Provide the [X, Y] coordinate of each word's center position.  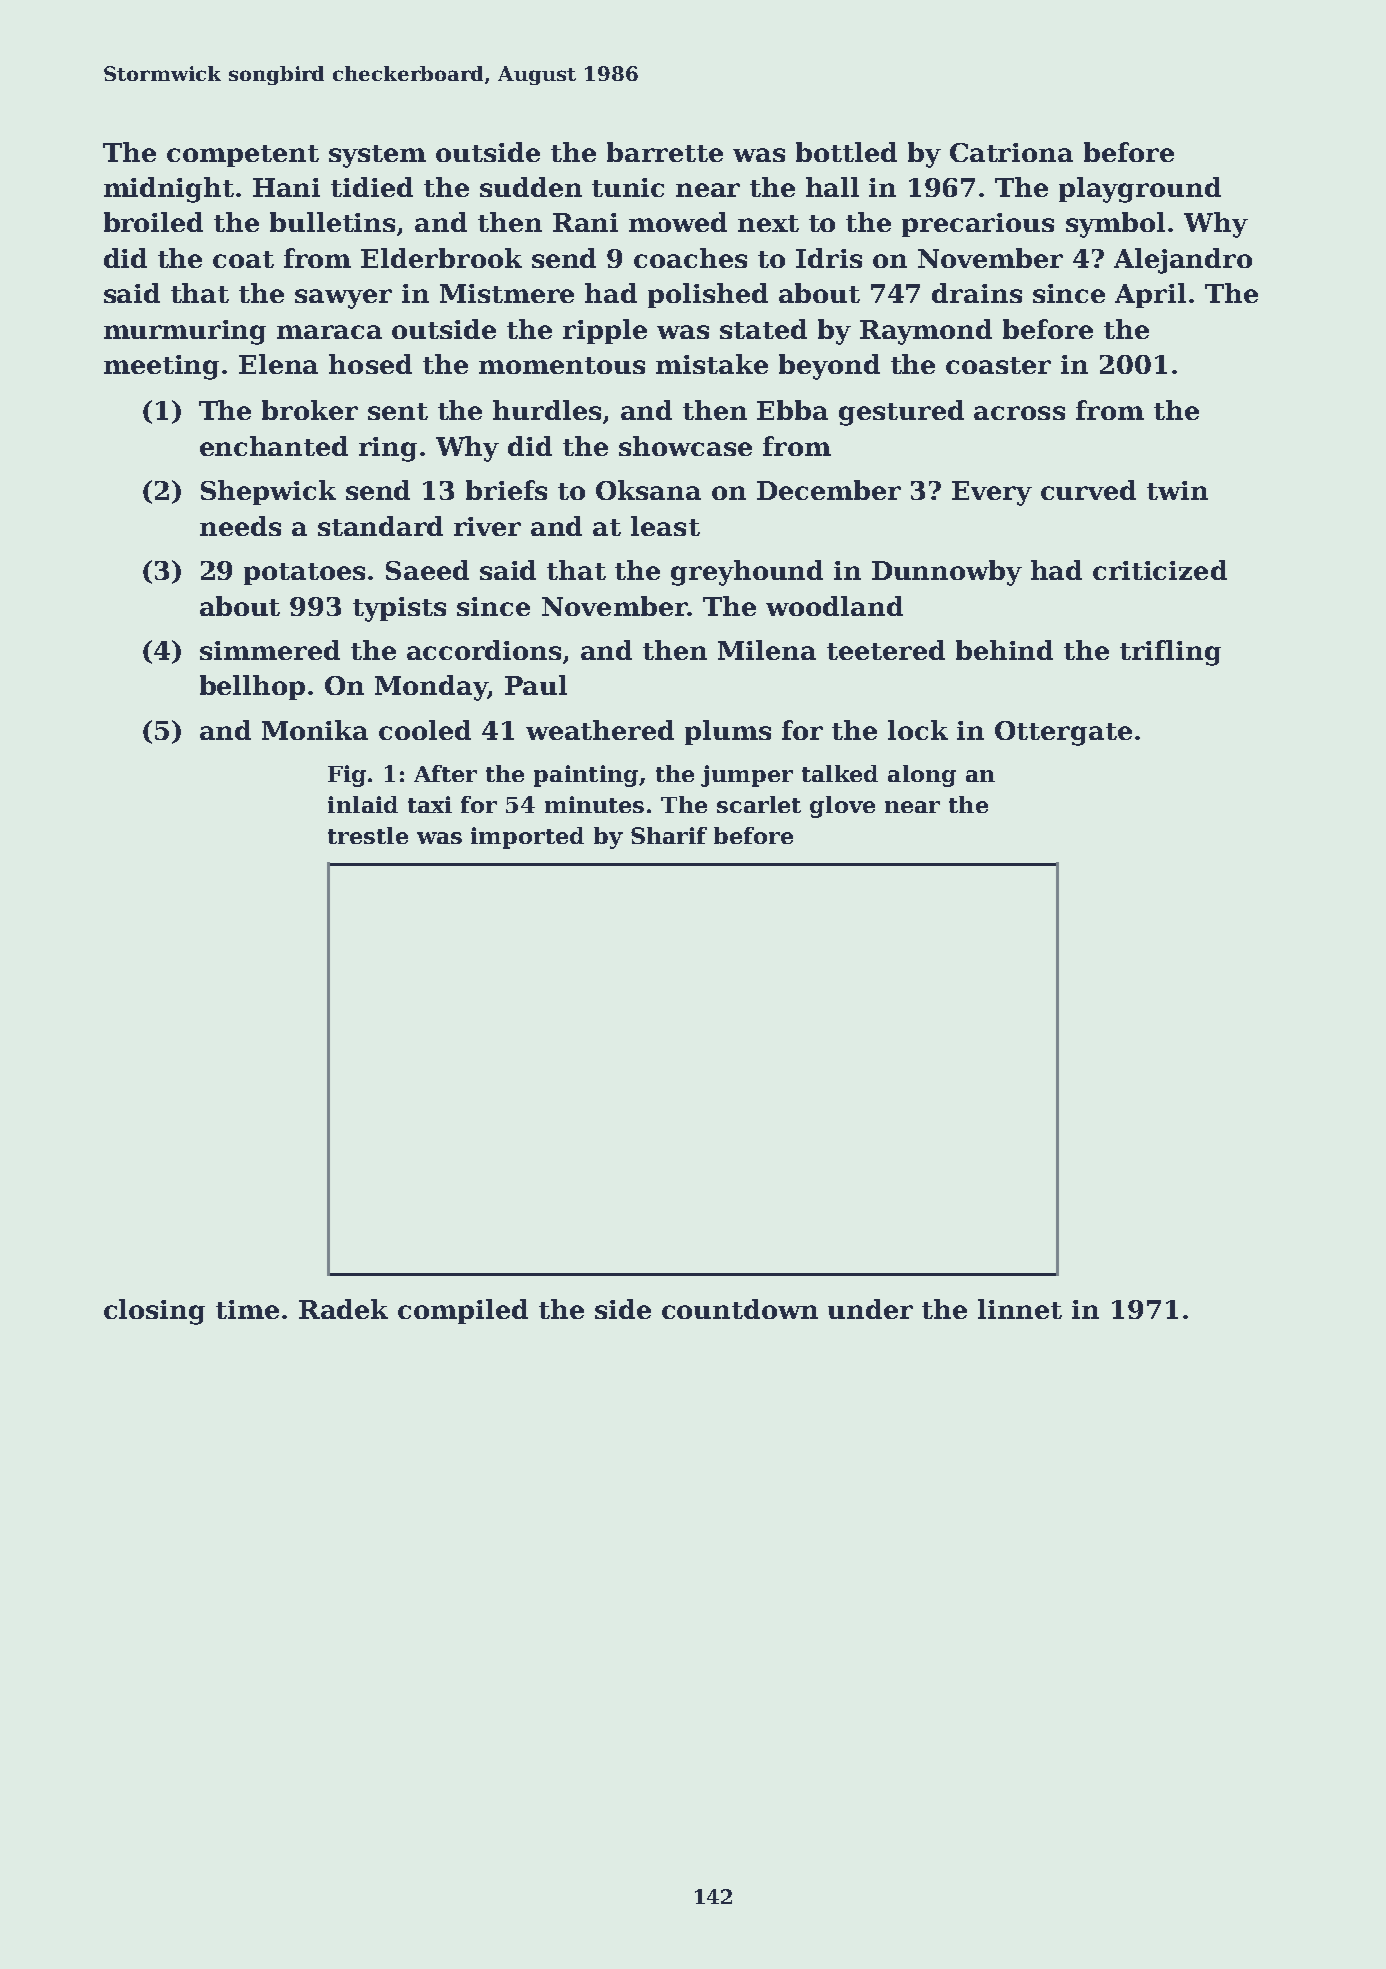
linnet [1020, 1309]
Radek [343, 1309]
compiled [463, 1311]
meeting [161, 367]
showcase [685, 446]
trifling [1170, 653]
